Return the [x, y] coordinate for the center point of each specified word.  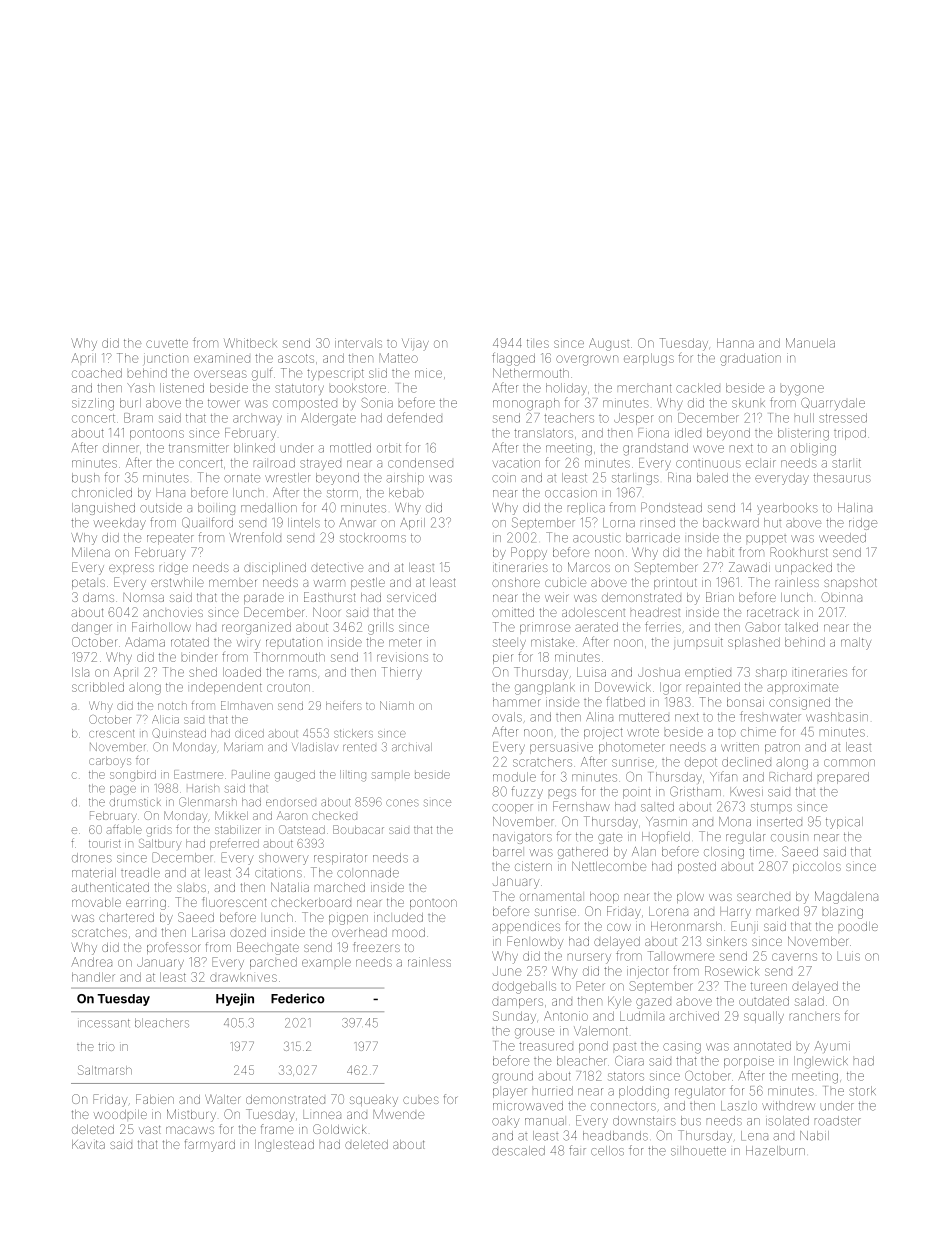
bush [85, 478]
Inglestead [284, 1146]
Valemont [601, 1031]
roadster [838, 1121]
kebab [406, 493]
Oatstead [302, 829]
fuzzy [527, 792]
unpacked [804, 568]
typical [844, 823]
